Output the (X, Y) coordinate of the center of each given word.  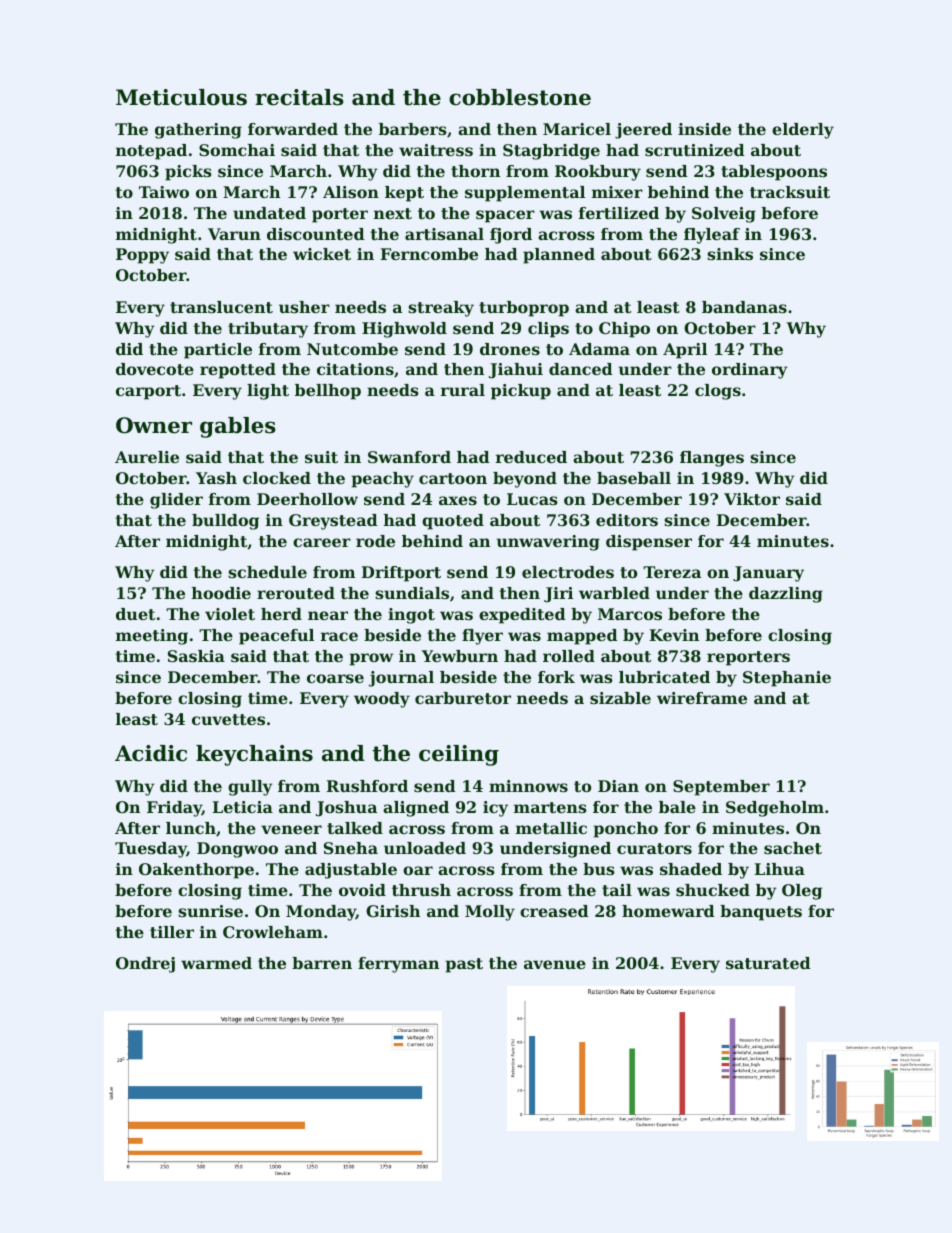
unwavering (548, 543)
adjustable (351, 871)
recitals (299, 97)
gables (238, 427)
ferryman (398, 965)
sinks (730, 254)
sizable (620, 698)
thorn (475, 171)
